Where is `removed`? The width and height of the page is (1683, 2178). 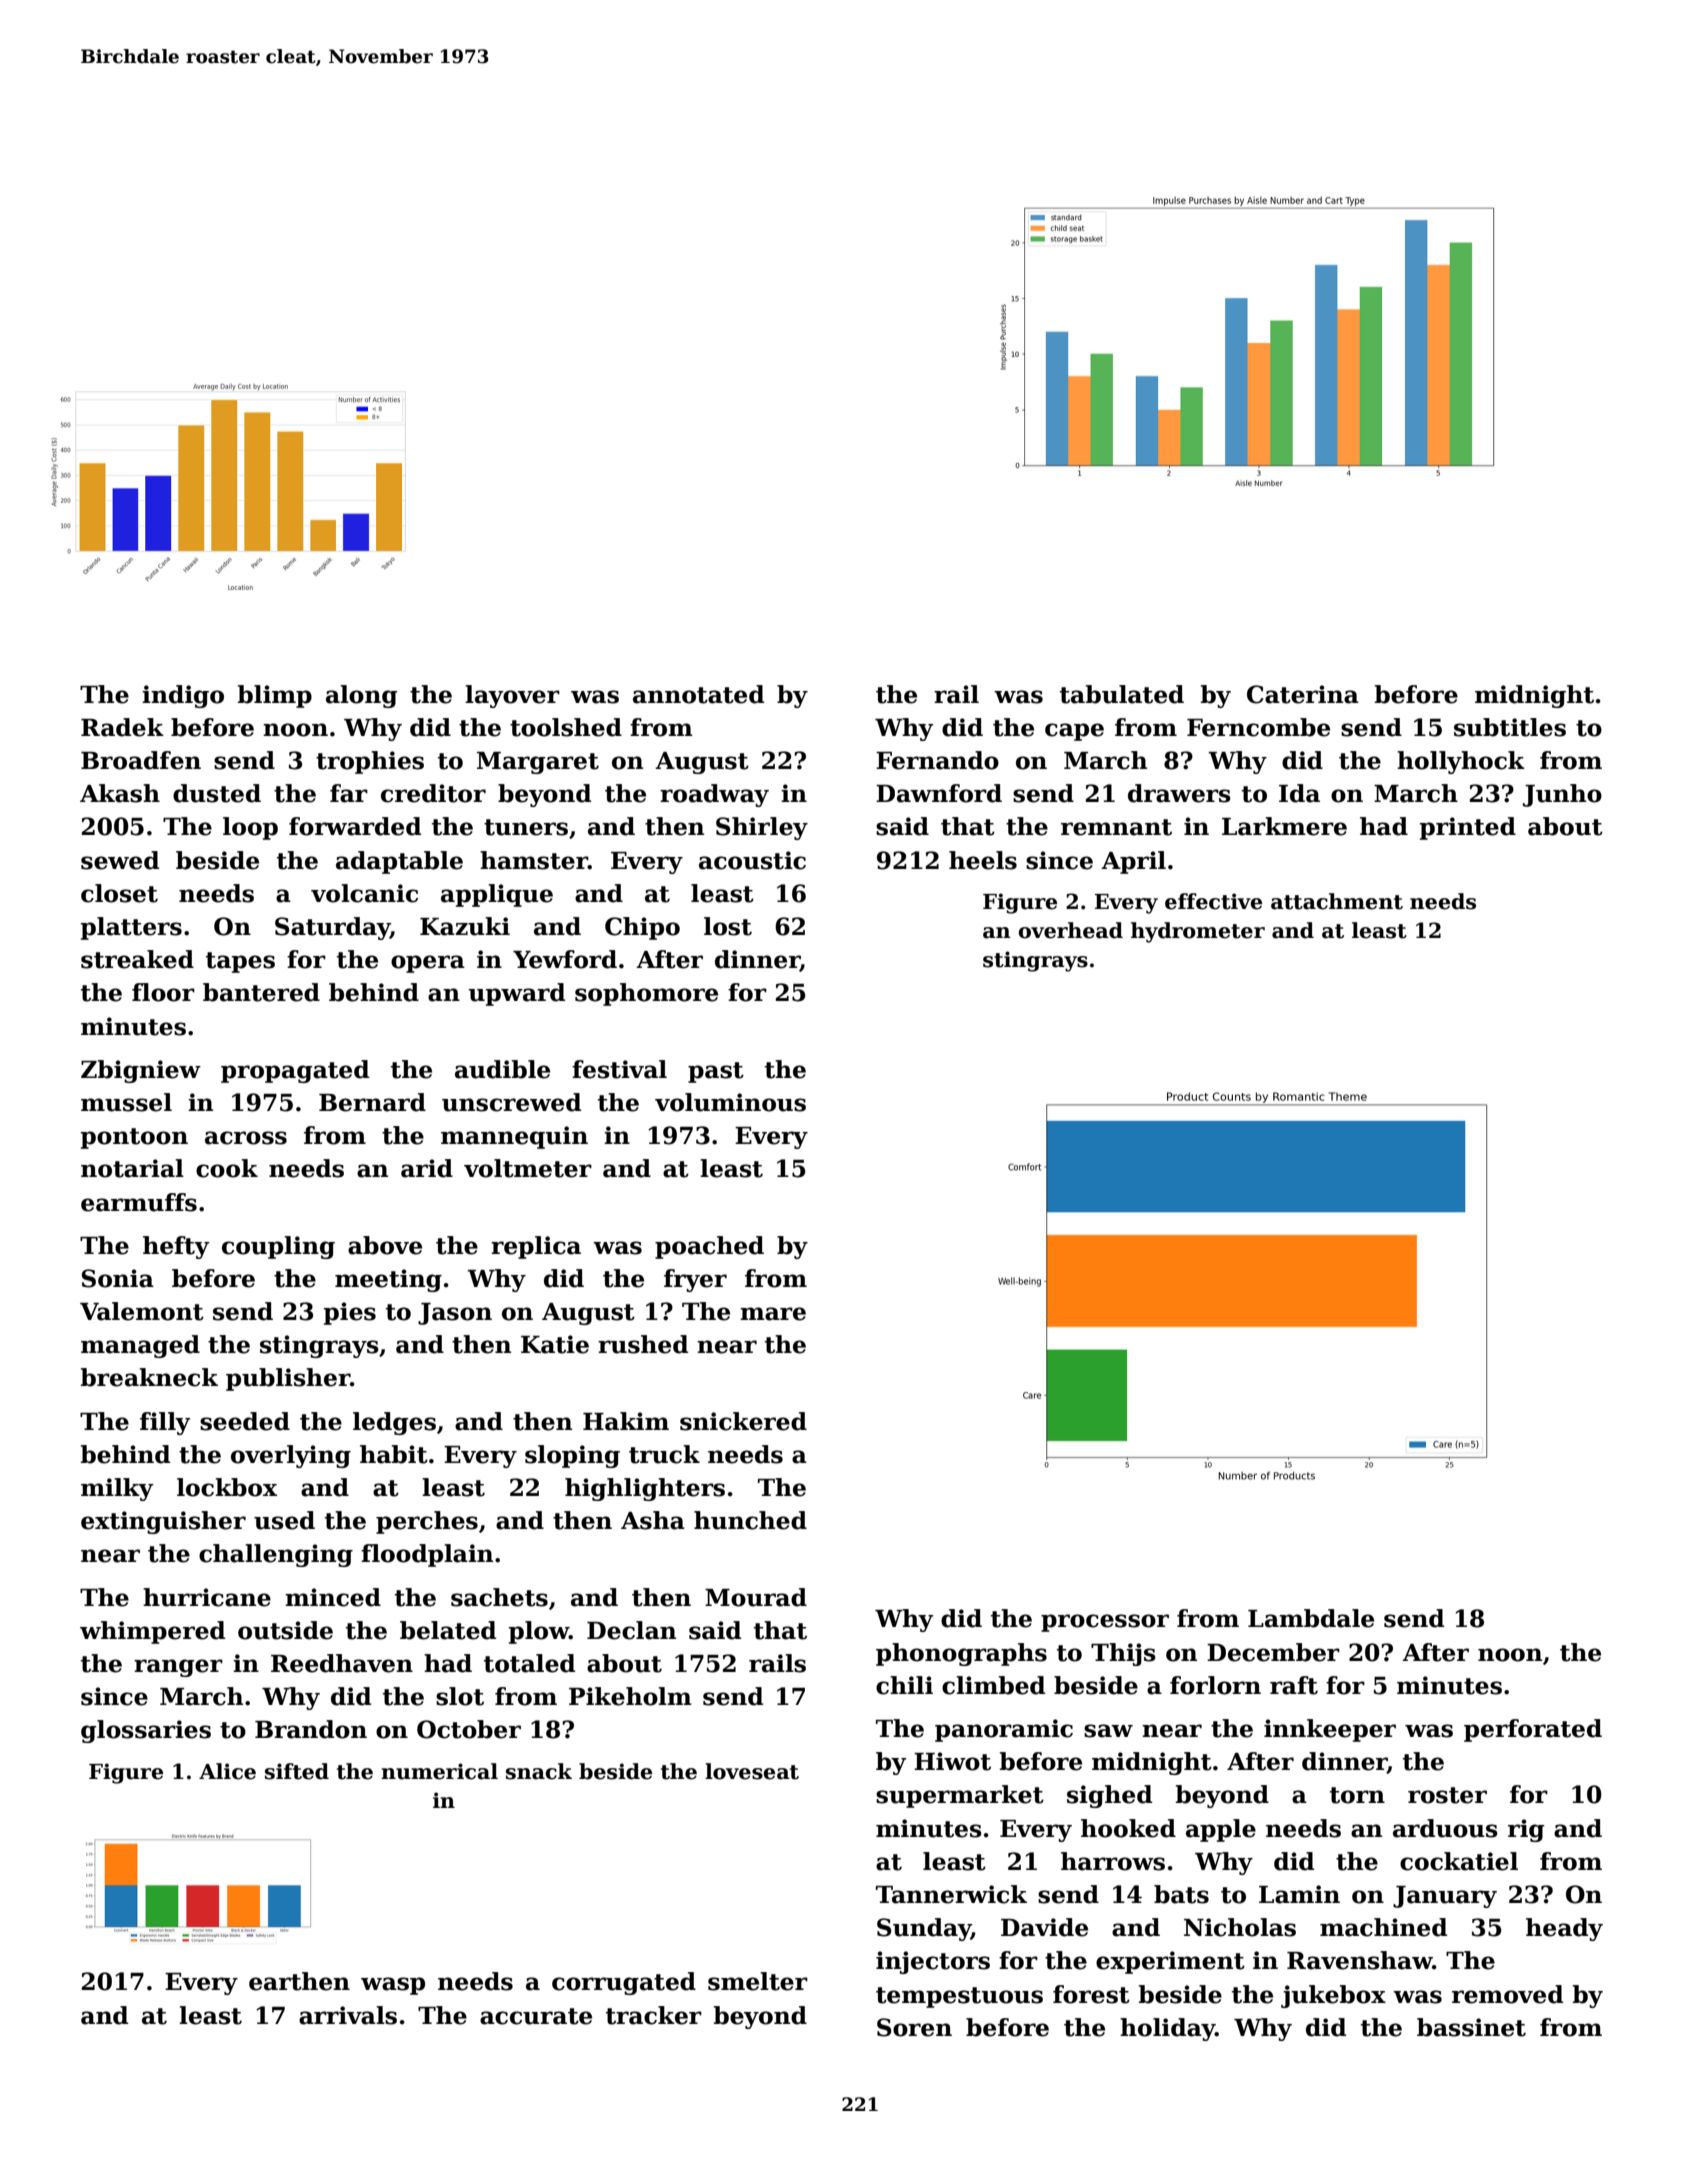
removed is located at coordinates (1507, 1994).
